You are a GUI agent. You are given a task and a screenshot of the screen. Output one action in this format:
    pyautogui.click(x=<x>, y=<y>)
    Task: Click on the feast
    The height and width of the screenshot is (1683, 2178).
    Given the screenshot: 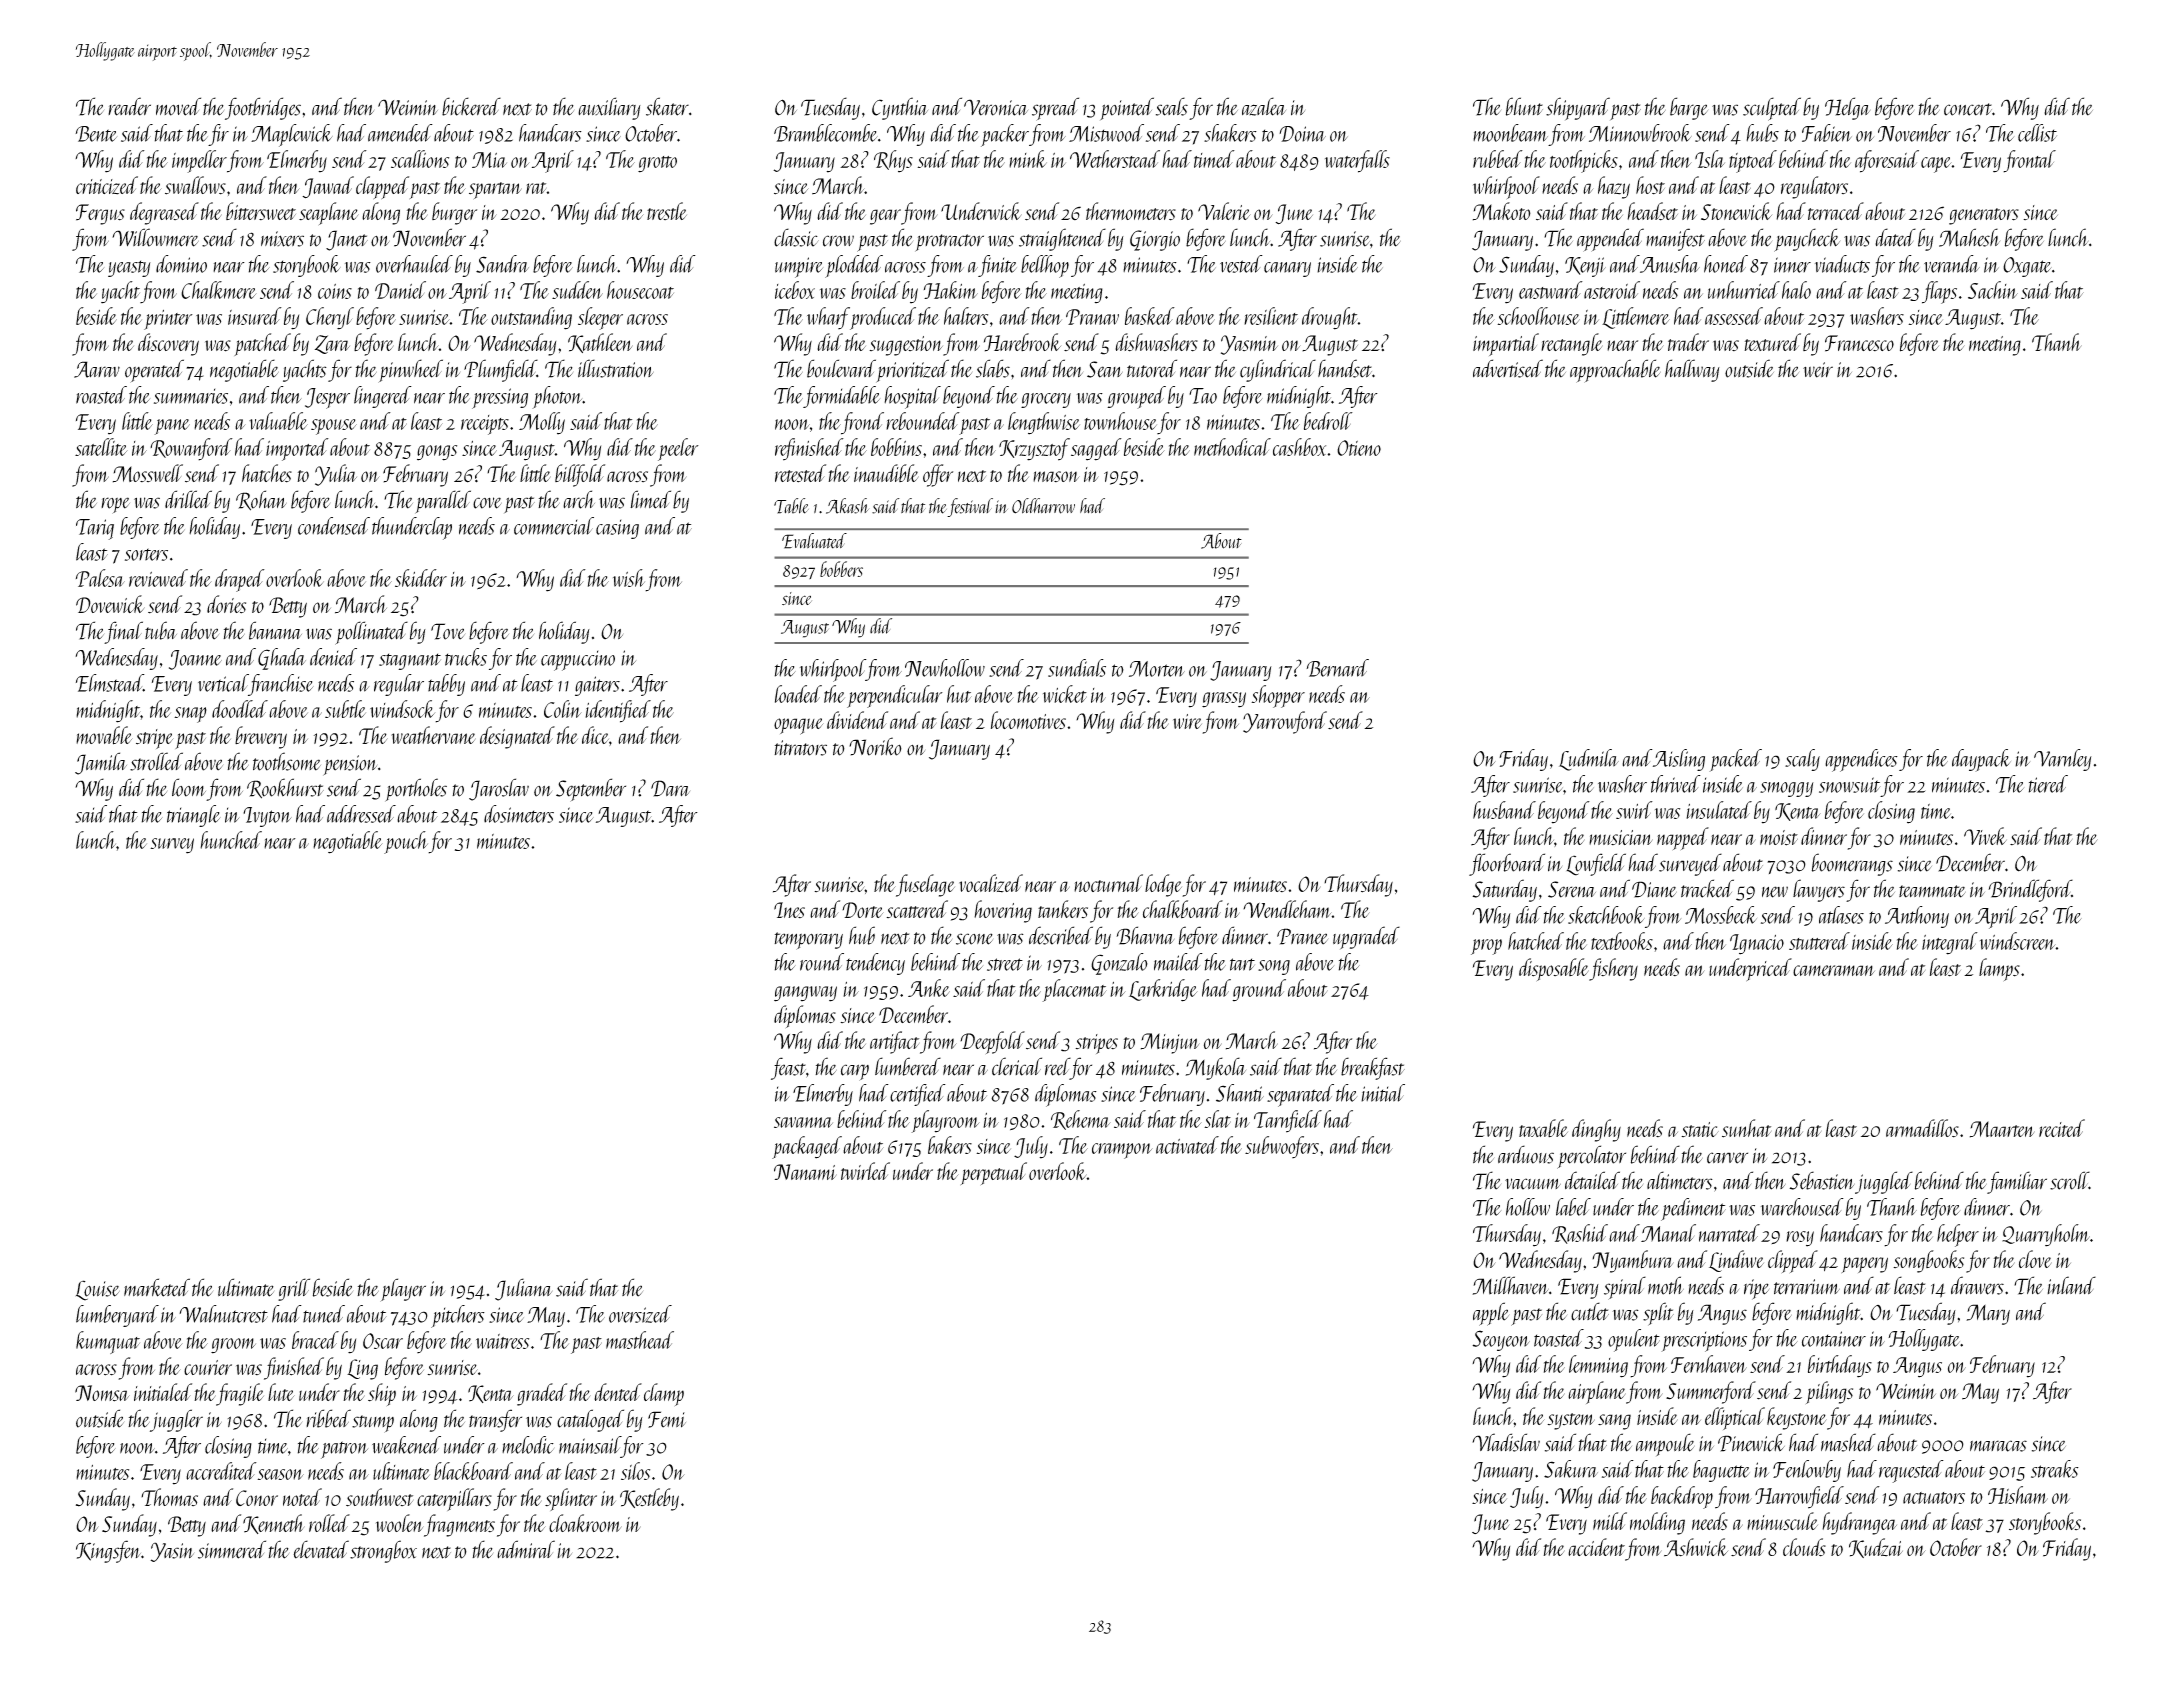 What is the action you would take?
    pyautogui.click(x=788, y=1068)
